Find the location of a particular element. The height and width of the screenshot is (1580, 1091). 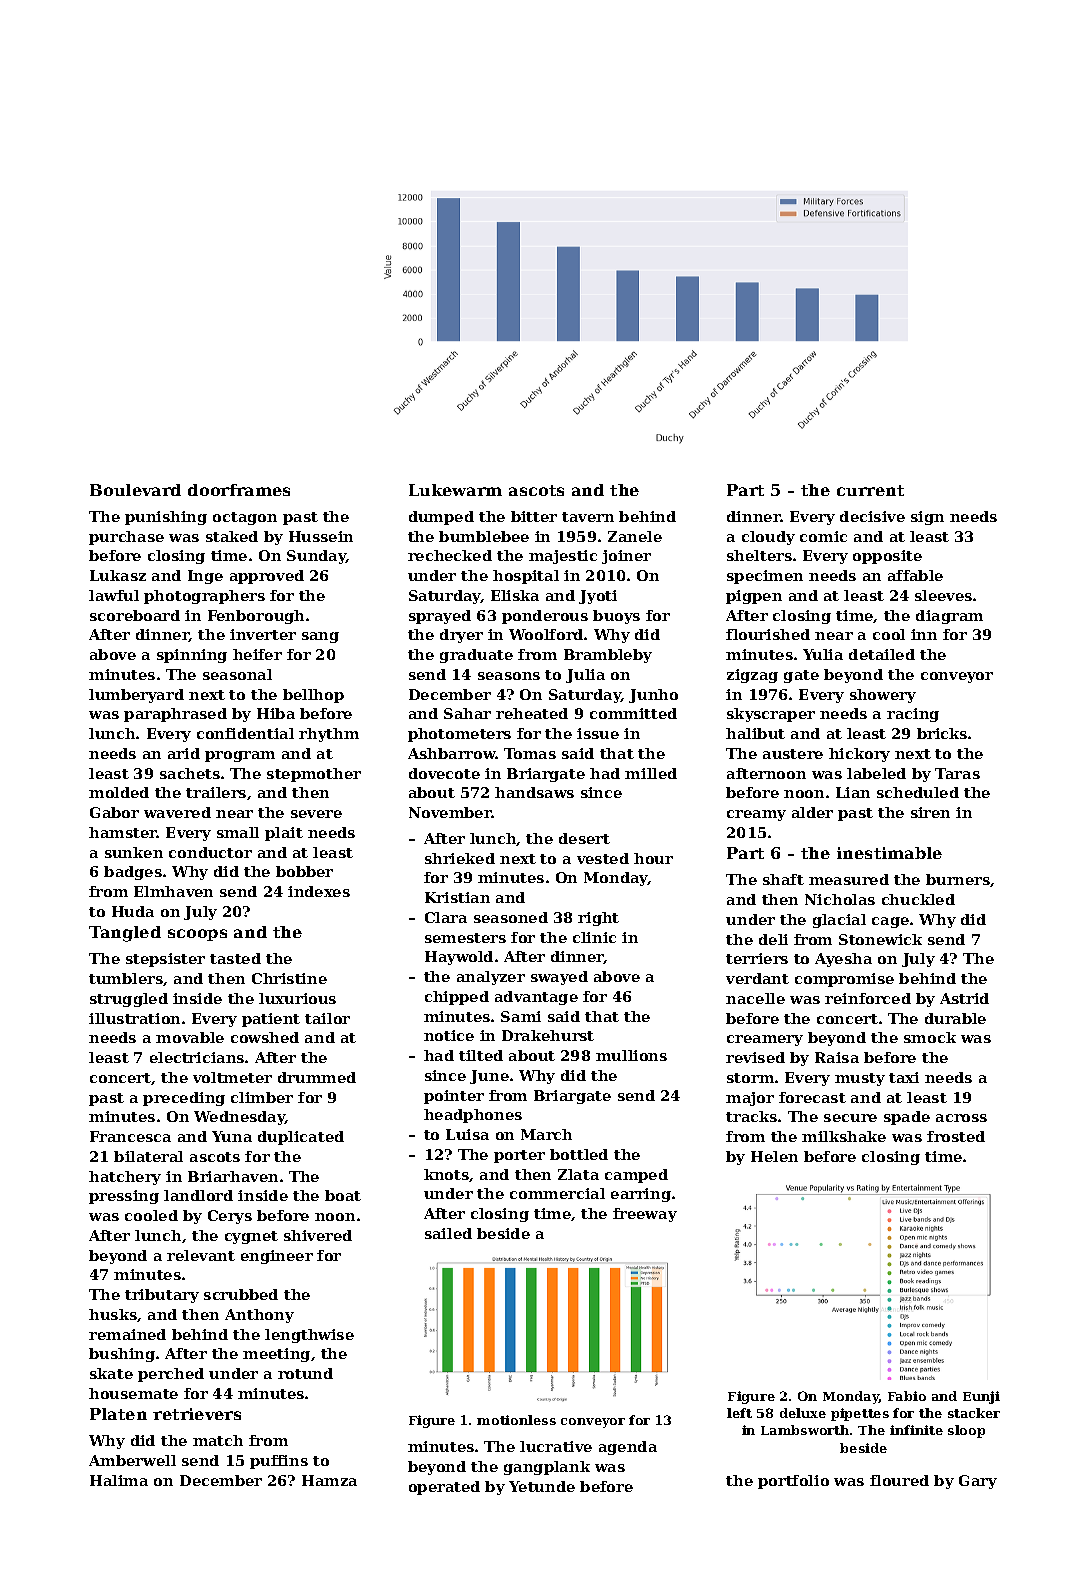

Halima is located at coordinates (119, 1480).
